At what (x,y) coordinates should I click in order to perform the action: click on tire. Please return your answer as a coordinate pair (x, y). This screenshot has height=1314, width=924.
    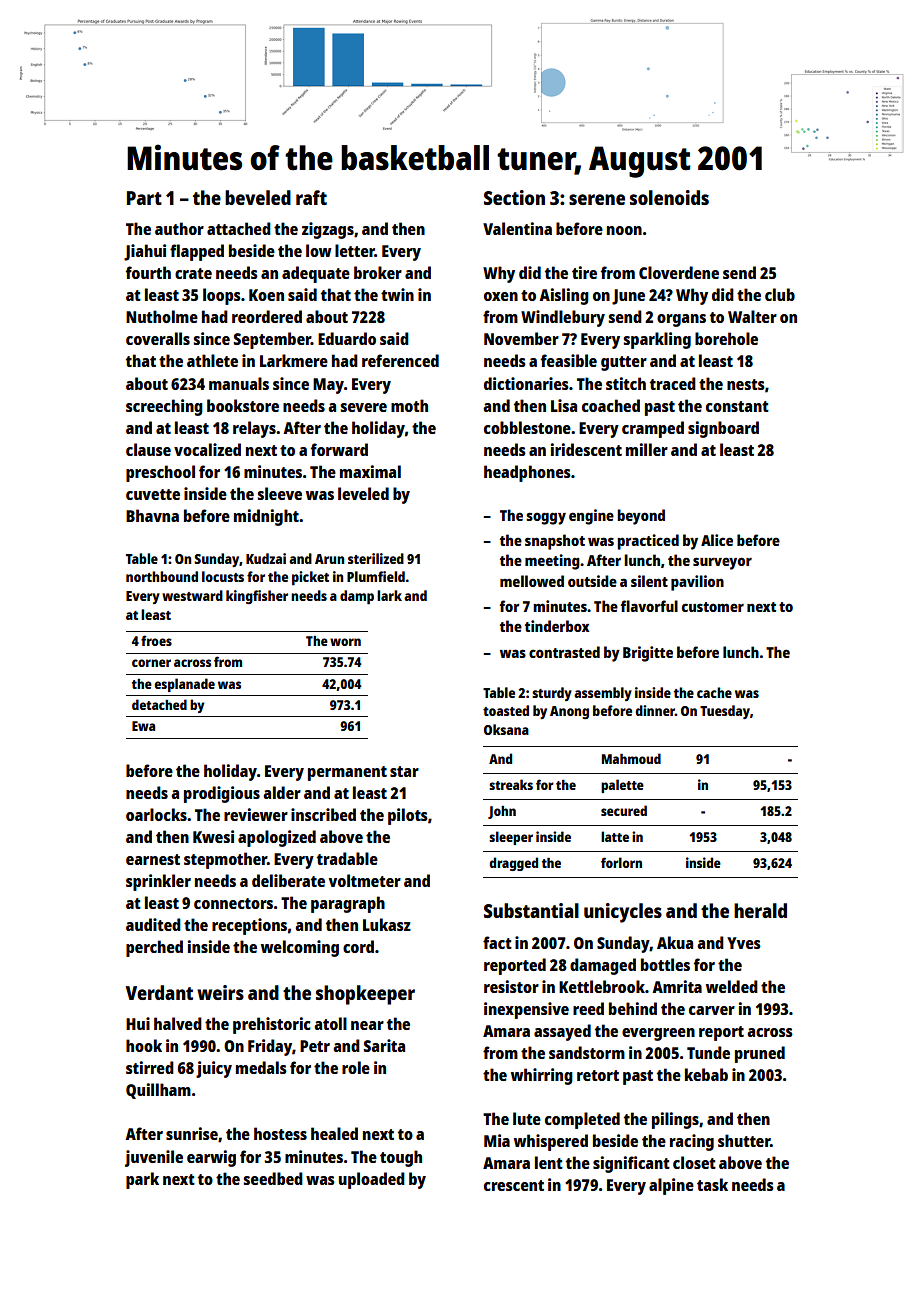
    Looking at the image, I should click on (584, 272).
